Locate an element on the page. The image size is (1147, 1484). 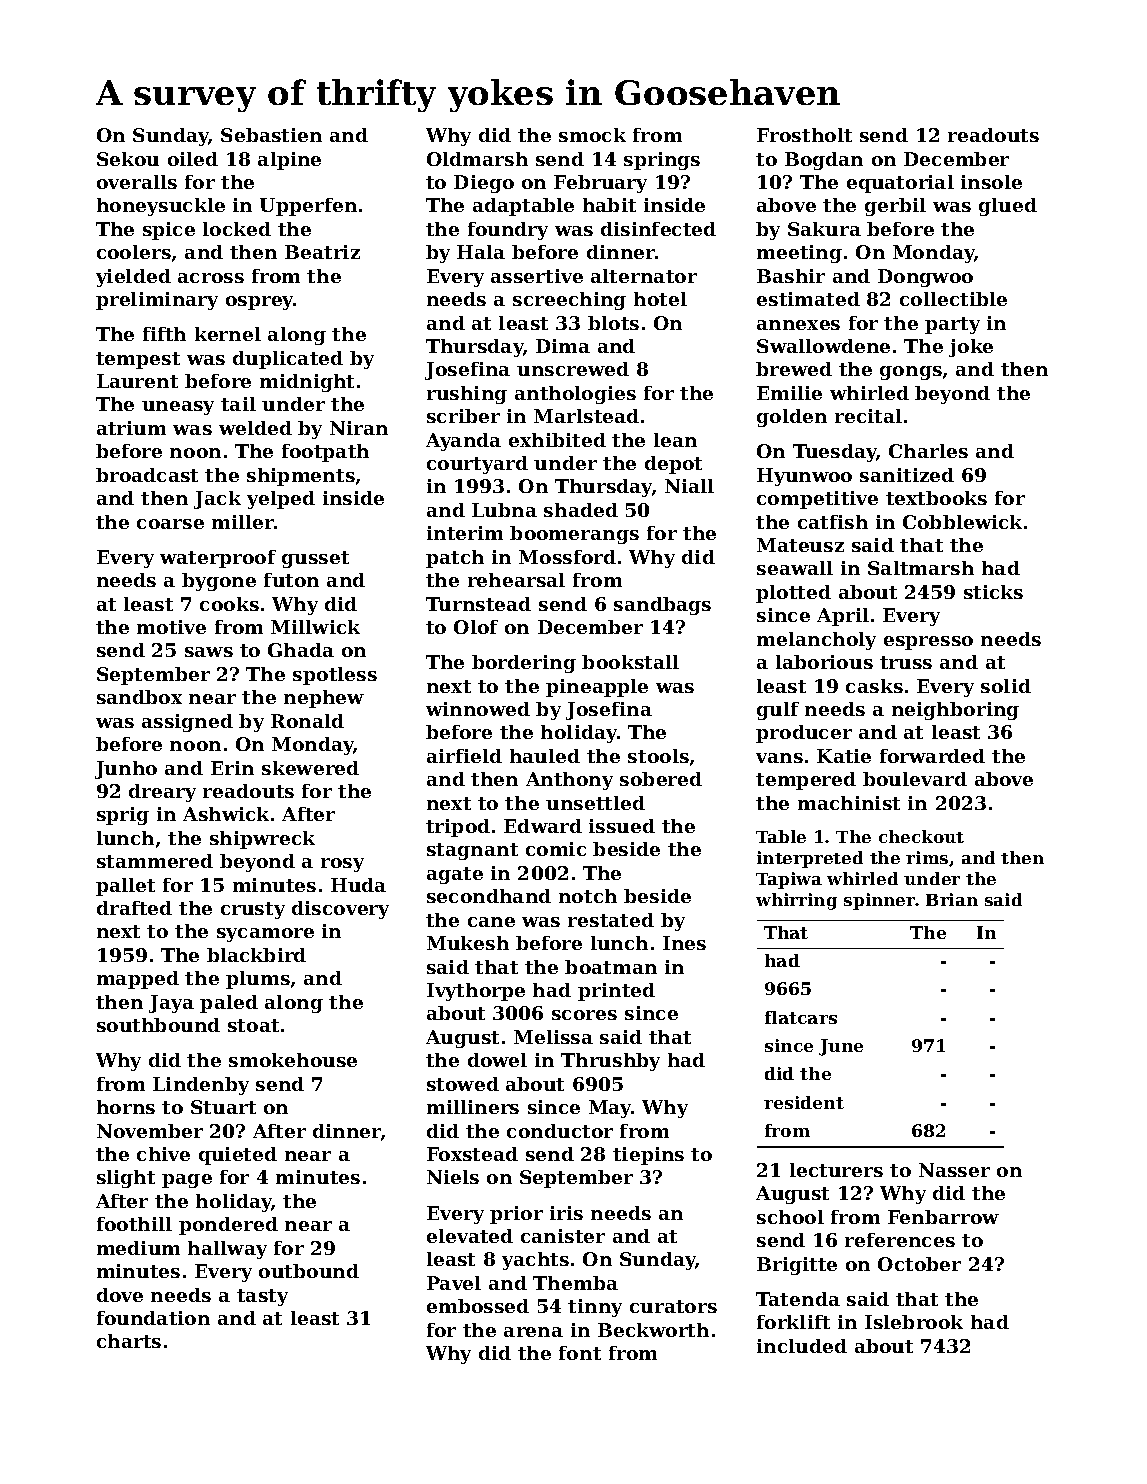
horns is located at coordinates (126, 1107).
